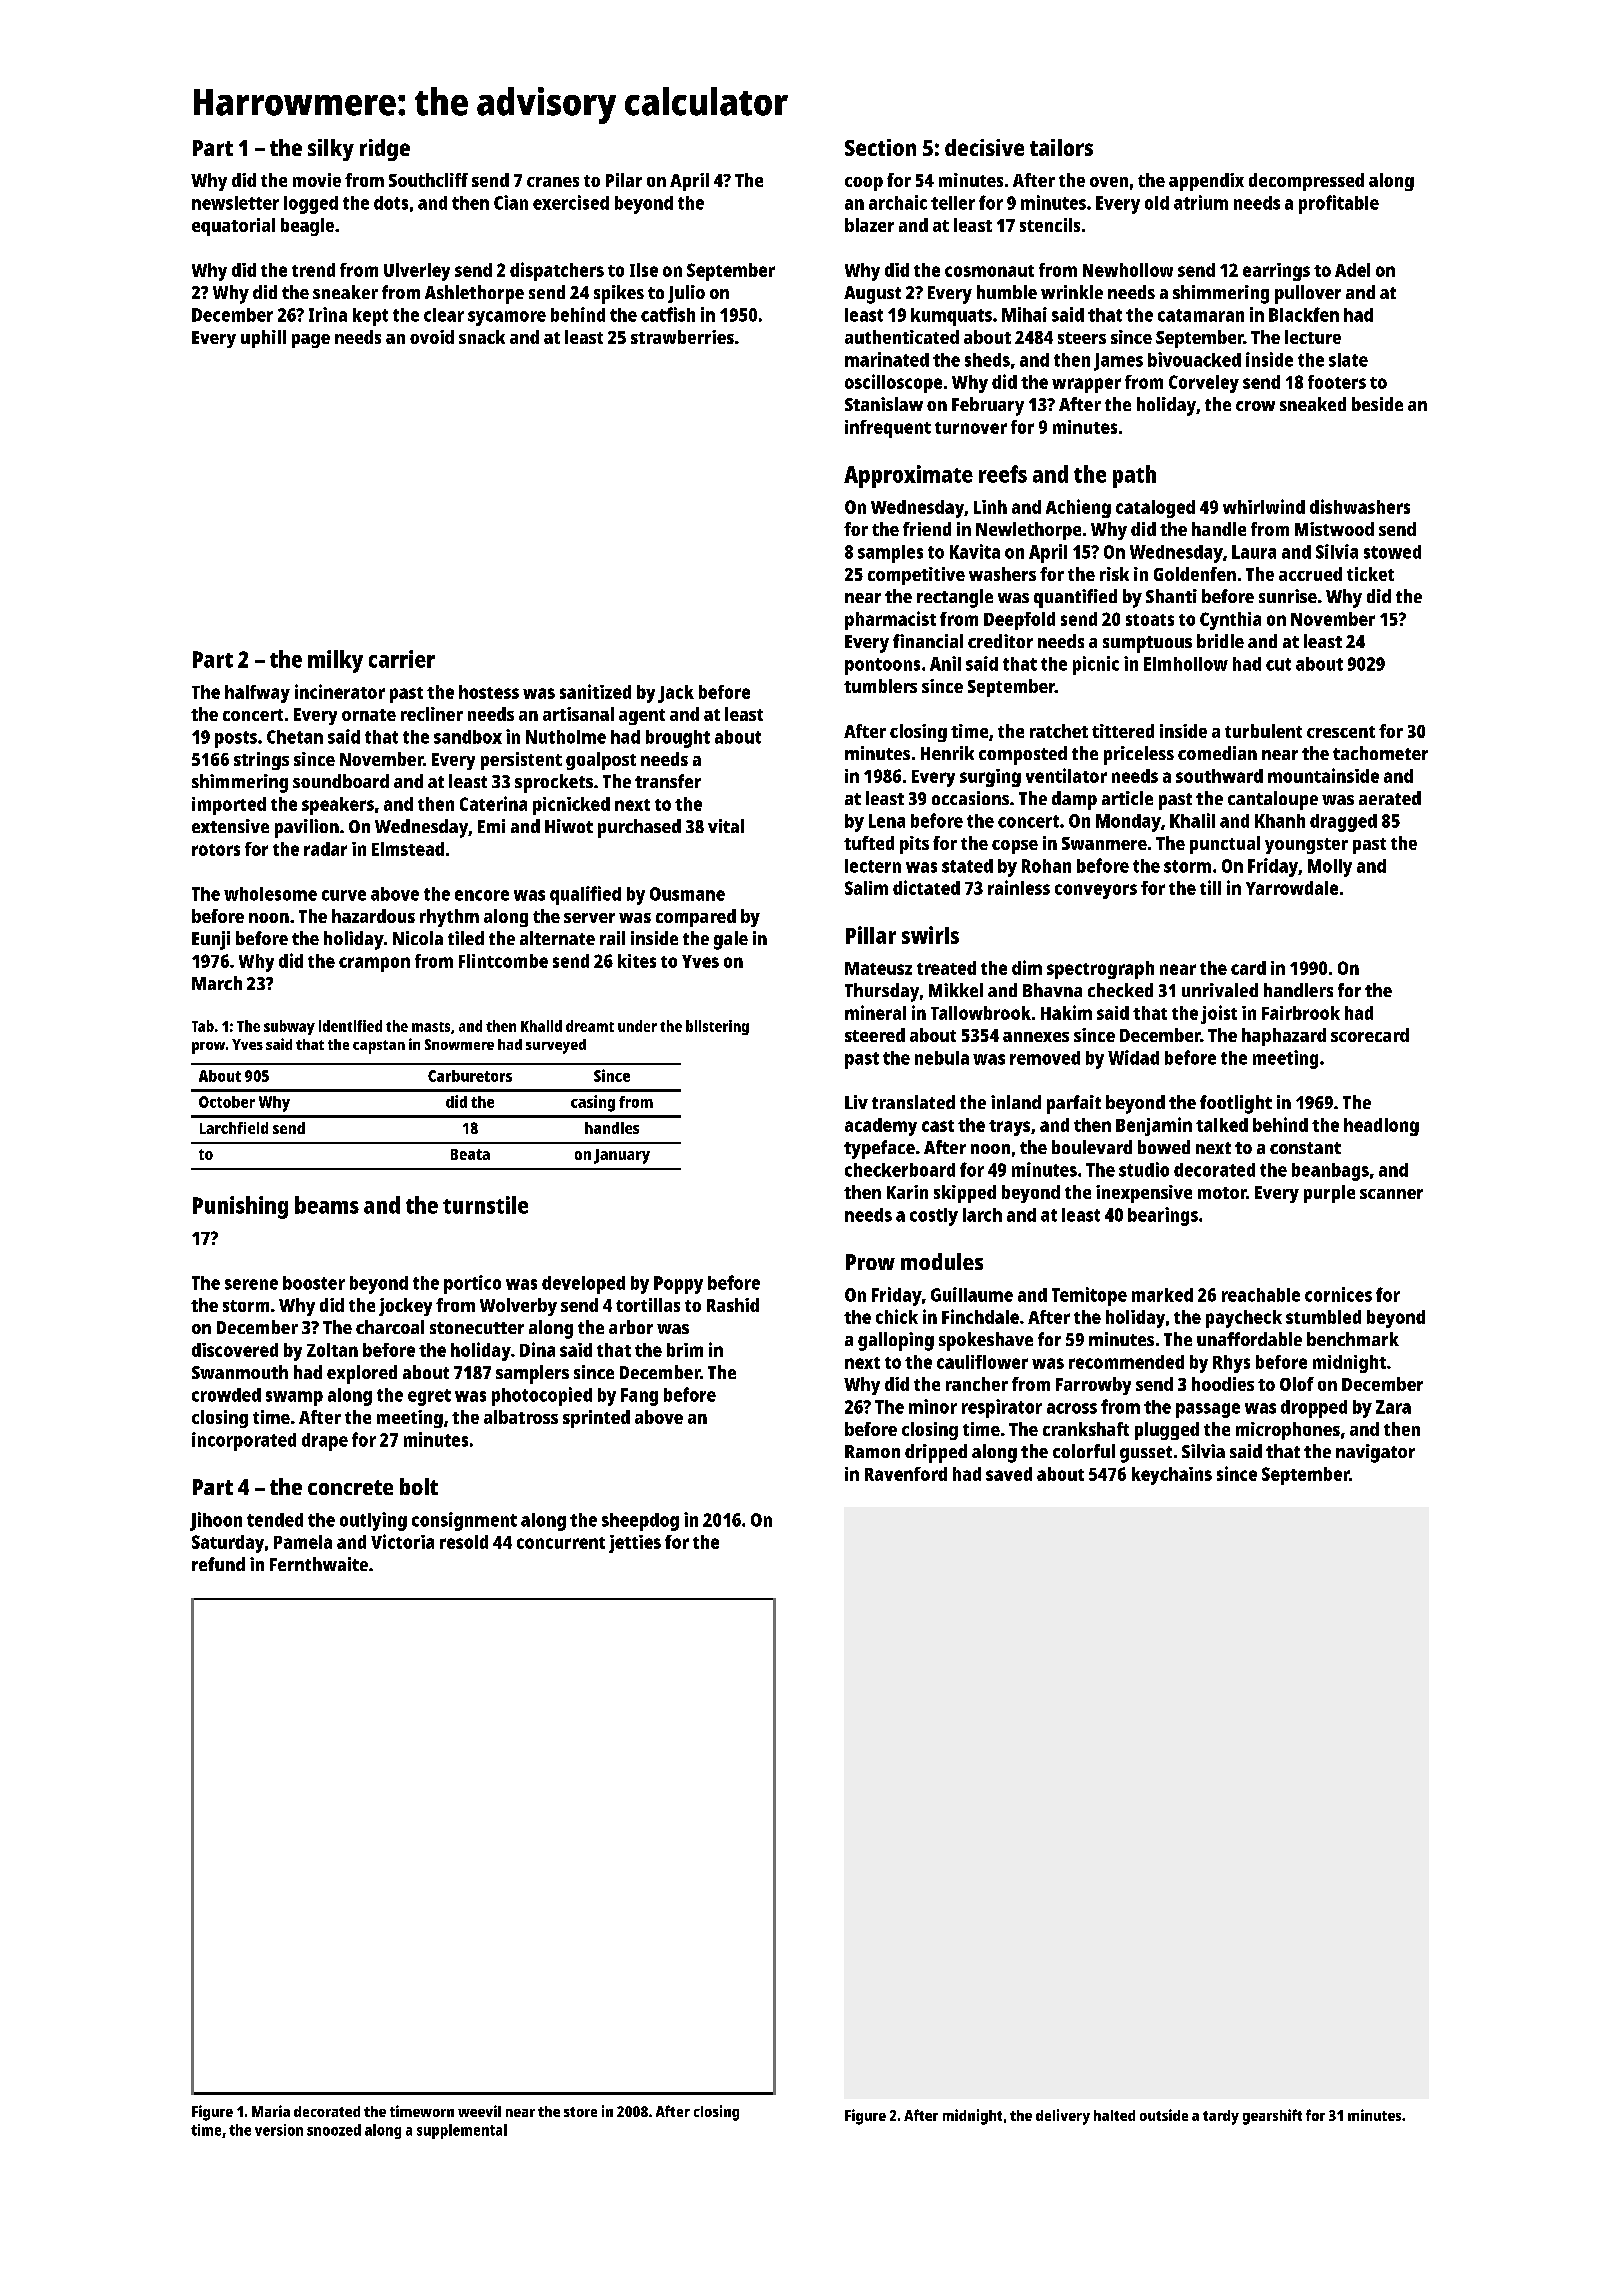 The image size is (1620, 2292). I want to click on weevil, so click(479, 2111).
